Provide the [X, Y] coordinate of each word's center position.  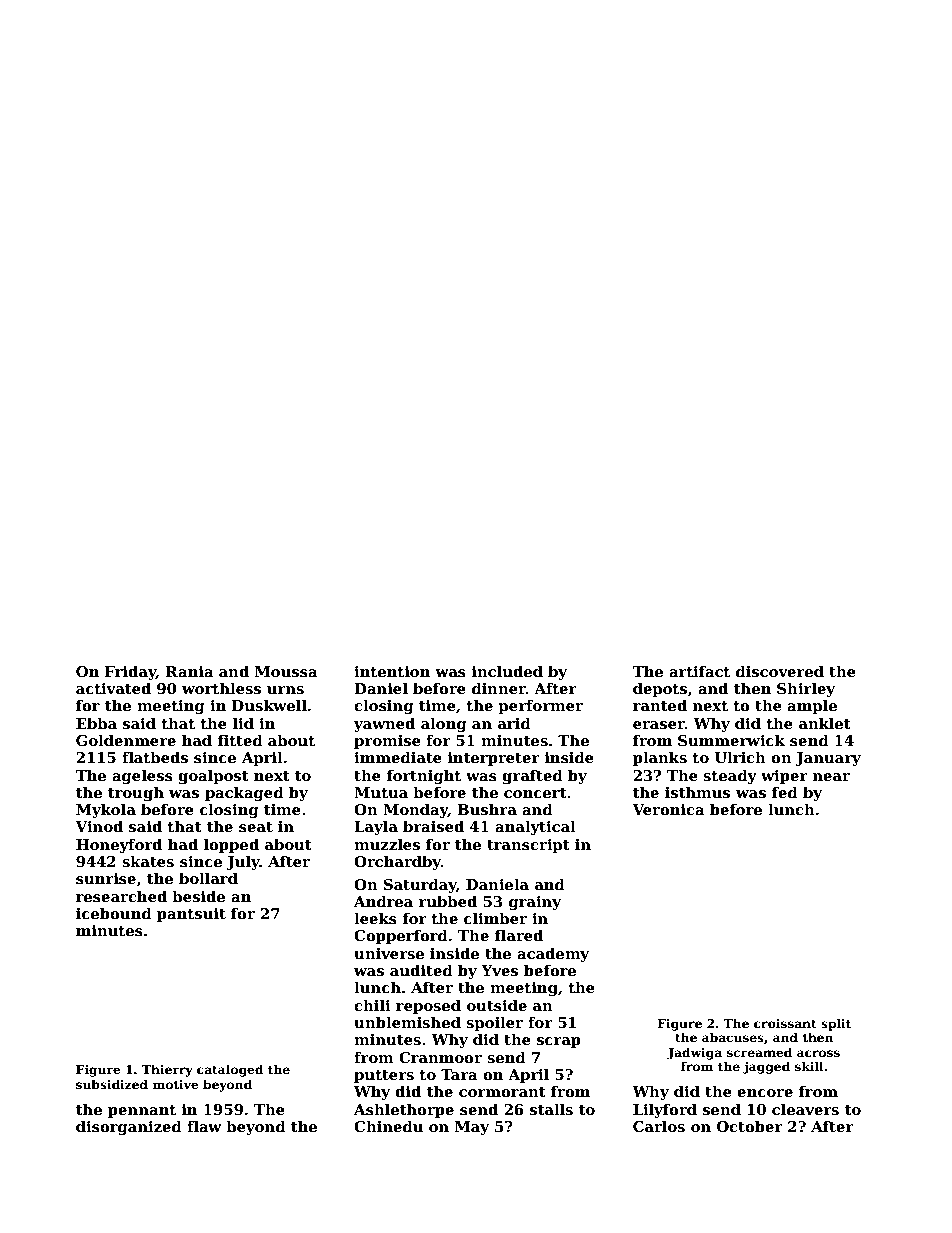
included [507, 671]
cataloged [230, 1070]
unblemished [407, 1022]
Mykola [106, 810]
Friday [130, 672]
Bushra [487, 809]
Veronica [668, 809]
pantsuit [191, 915]
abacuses [733, 1037]
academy [553, 954]
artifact [699, 671]
